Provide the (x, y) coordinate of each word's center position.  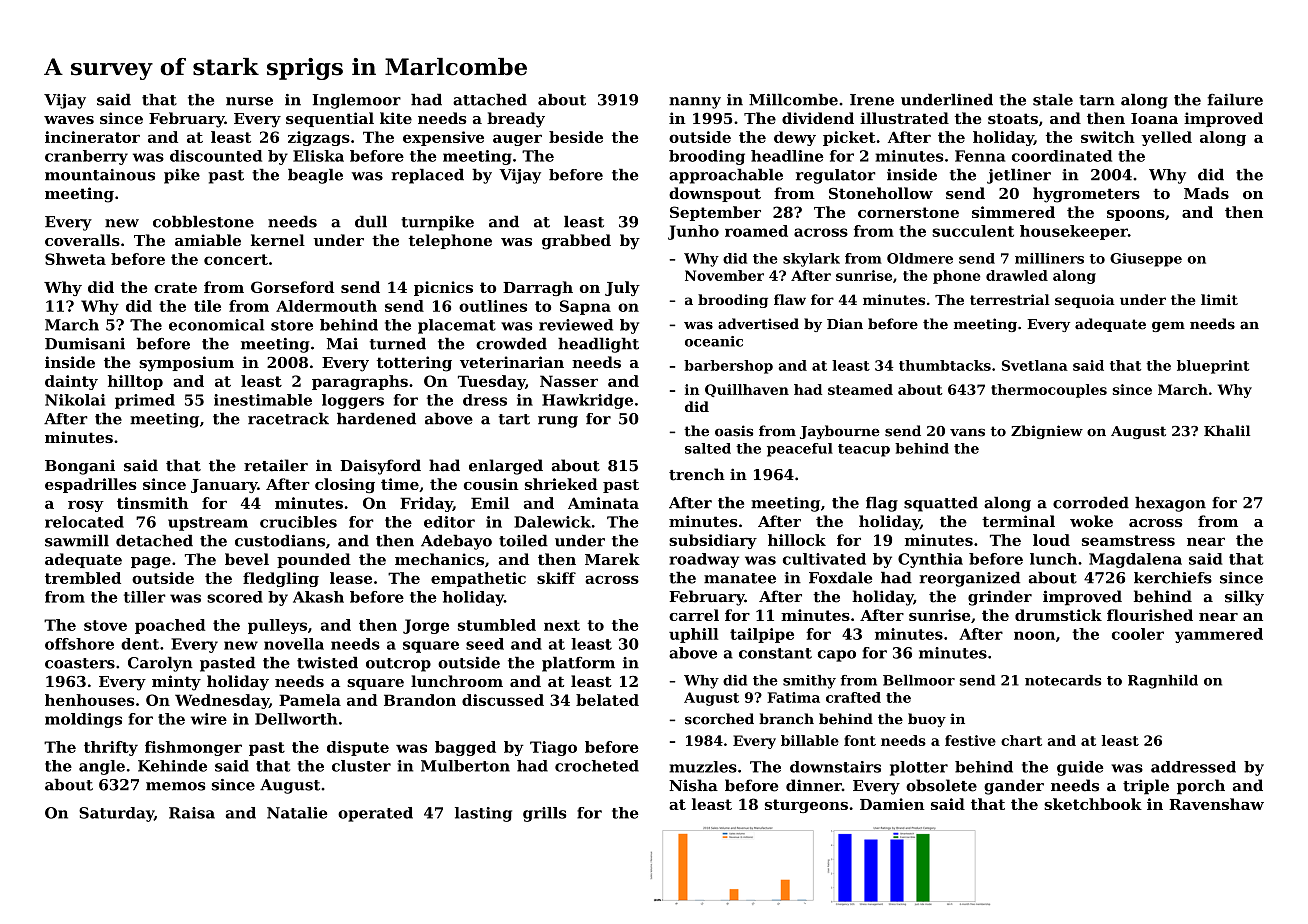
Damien (892, 804)
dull (371, 221)
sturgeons (806, 806)
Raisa (192, 813)
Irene (872, 100)
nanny (695, 103)
